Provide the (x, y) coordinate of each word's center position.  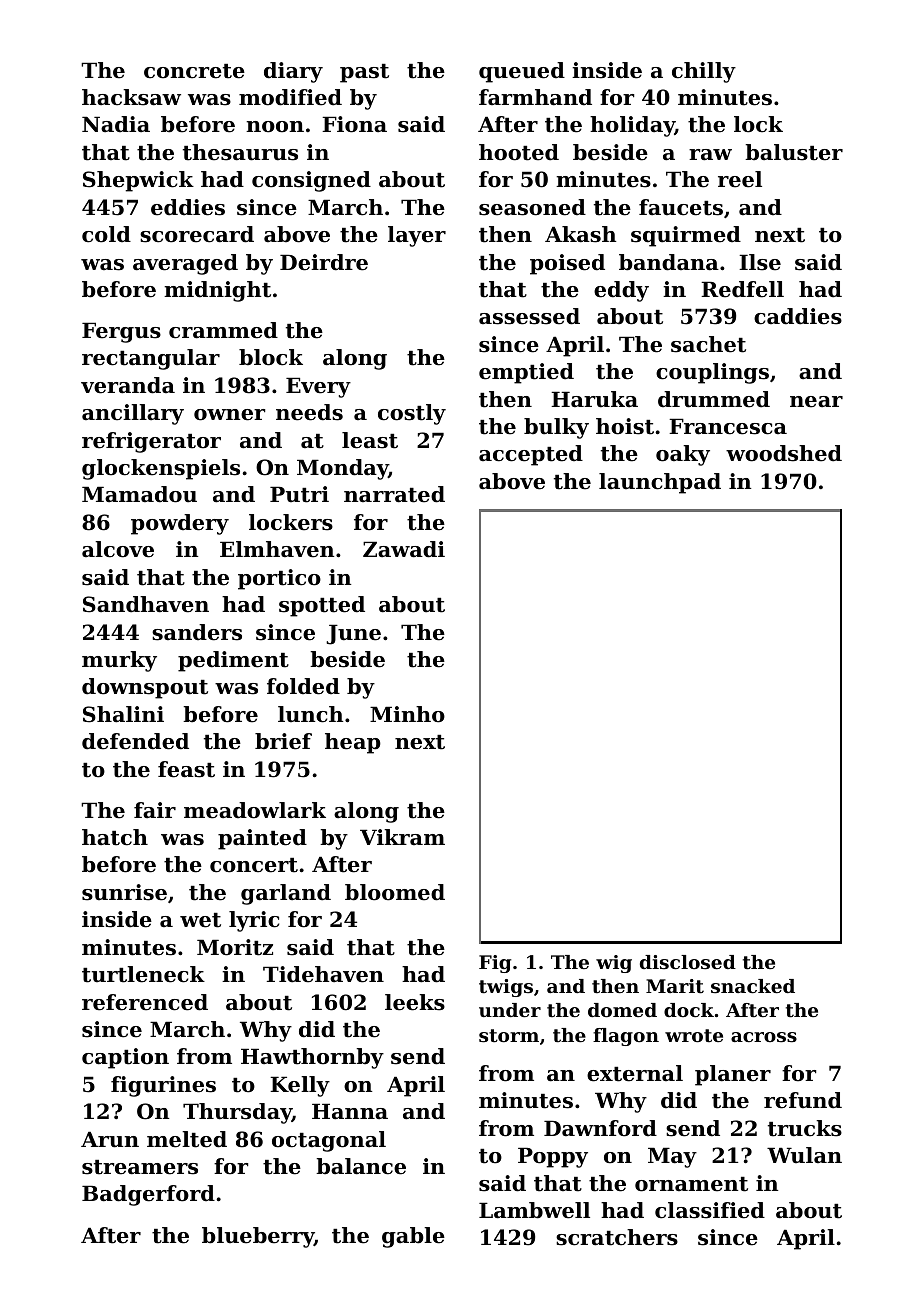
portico (279, 579)
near (816, 402)
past (364, 73)
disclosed (688, 962)
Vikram (402, 837)
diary (293, 72)
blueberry (258, 1237)
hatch (115, 837)
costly (412, 414)
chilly (704, 72)
